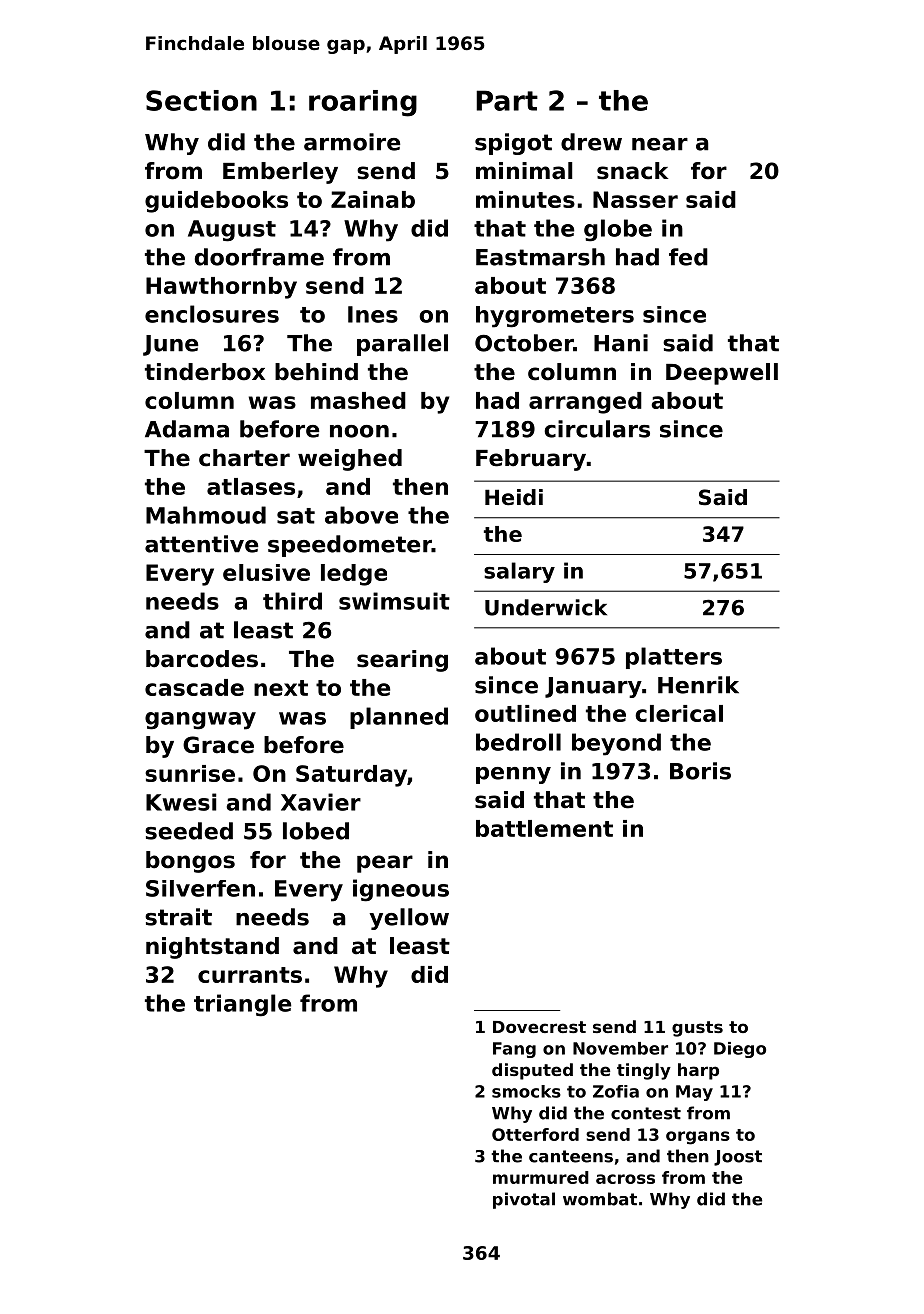 This page has height=1314, width=924. What do you see at coordinates (507, 100) in the page?
I see `Part` at bounding box center [507, 100].
